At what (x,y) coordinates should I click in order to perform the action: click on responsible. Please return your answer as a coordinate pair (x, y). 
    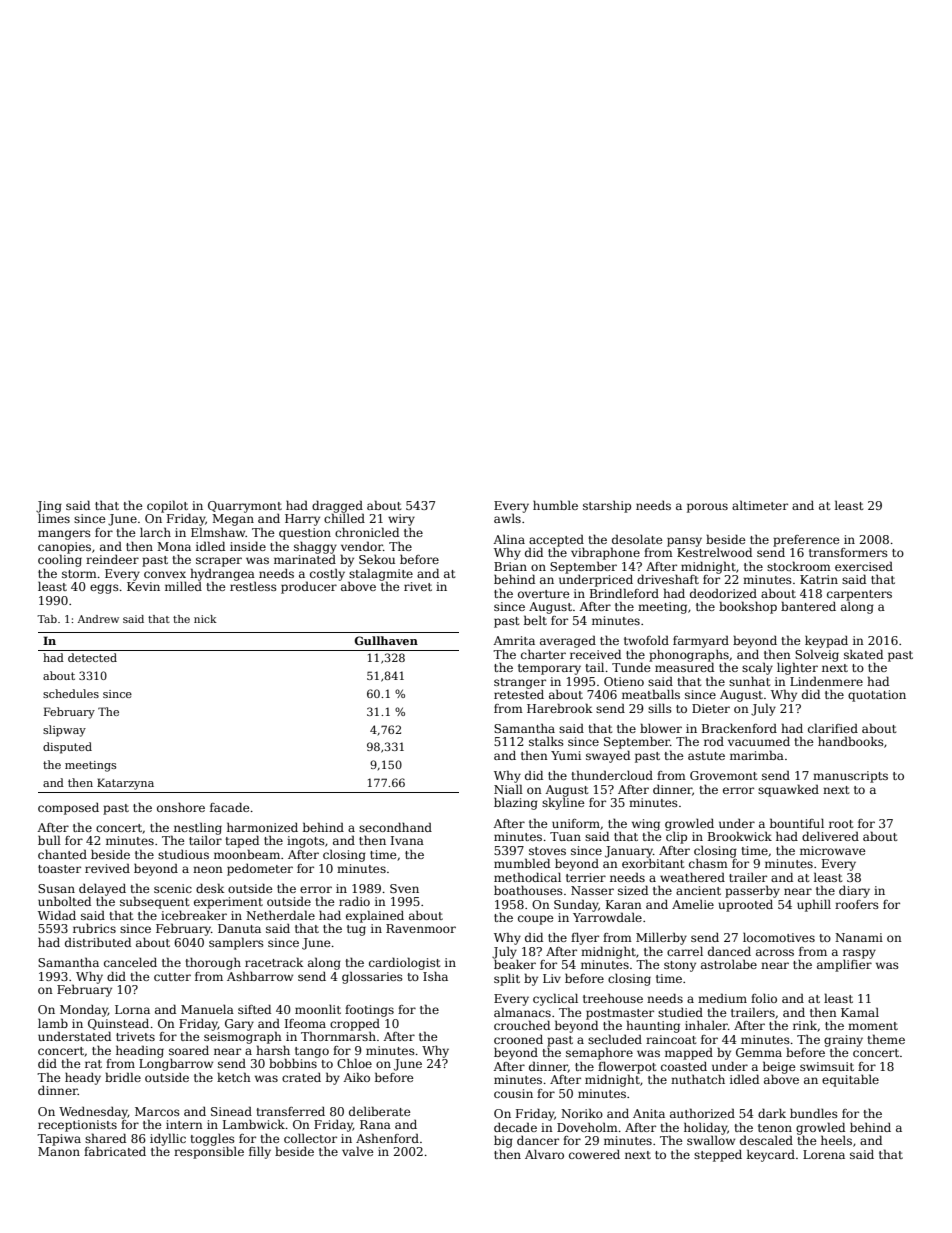
    Looking at the image, I should click on (209, 1152).
